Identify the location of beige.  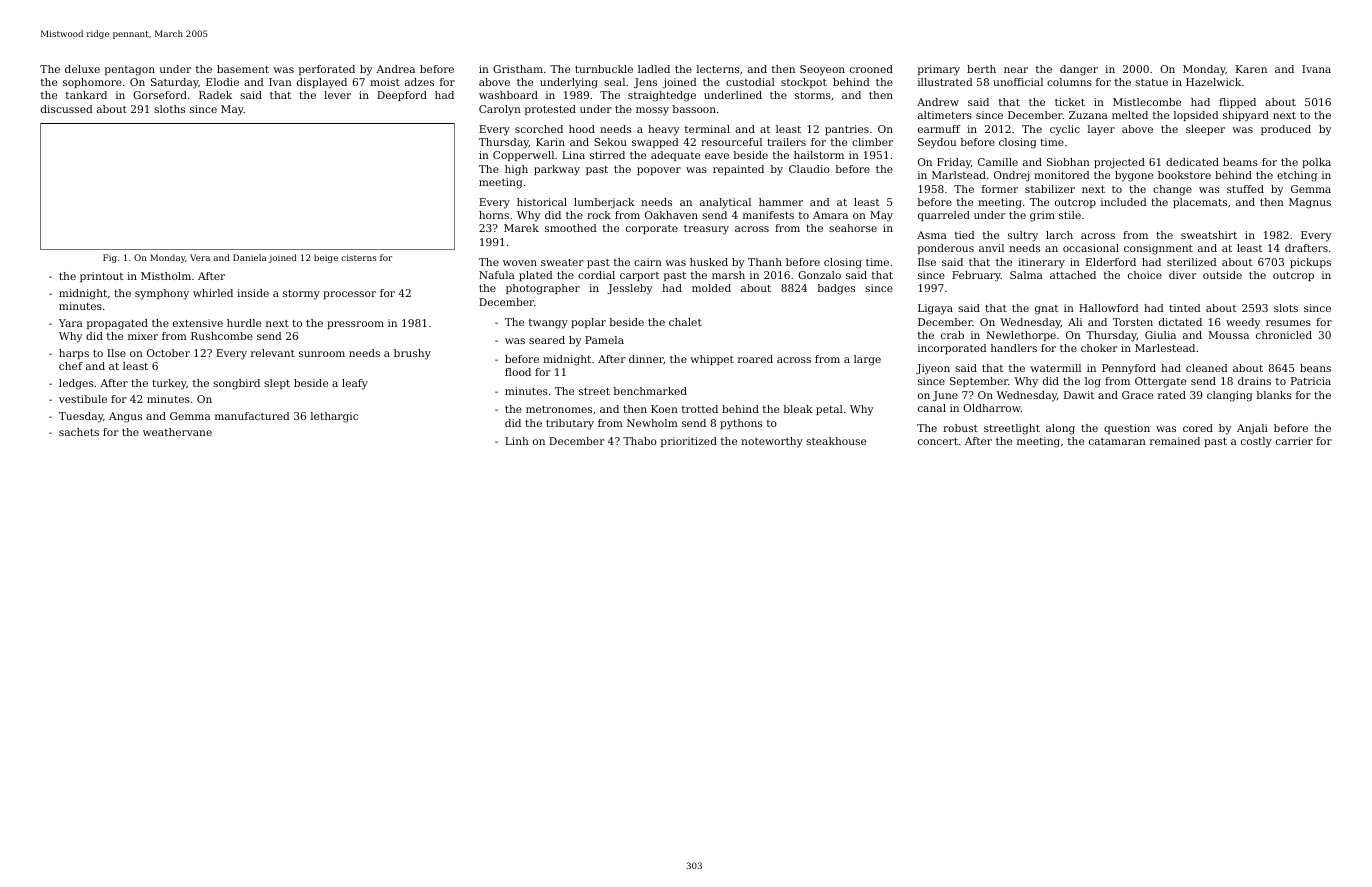
(326, 258).
